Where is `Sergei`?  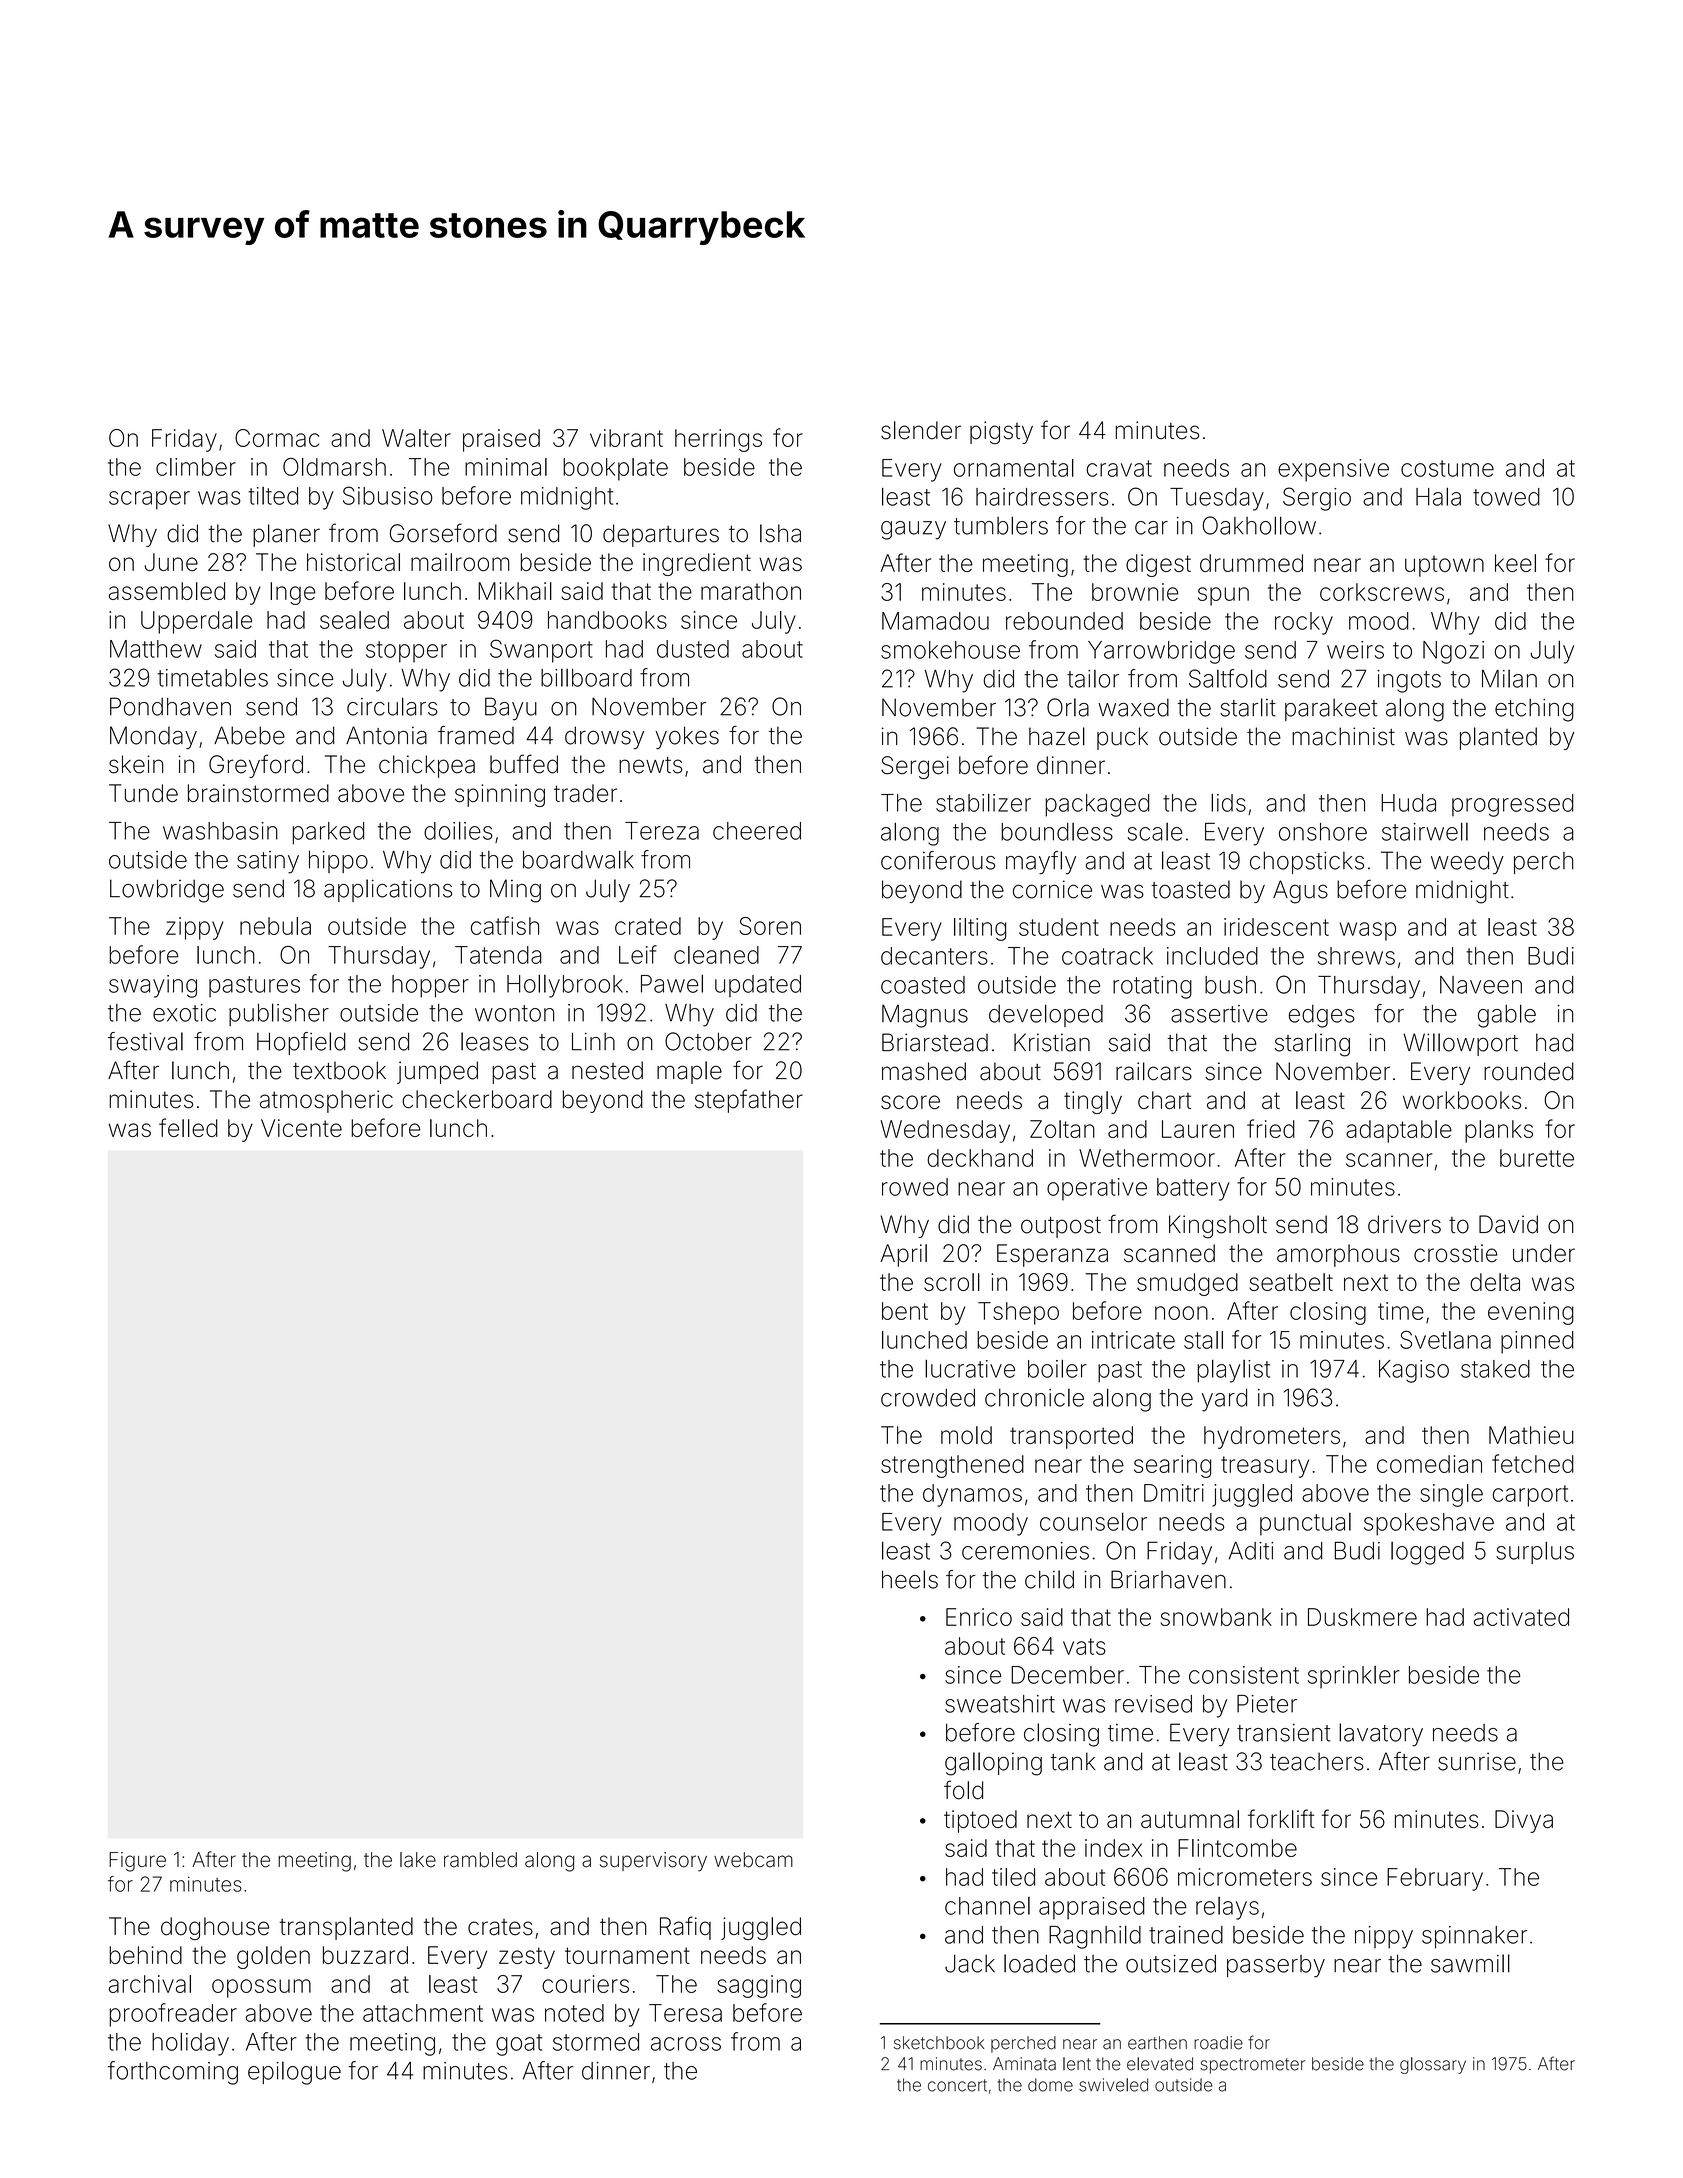 Sergei is located at coordinates (915, 767).
